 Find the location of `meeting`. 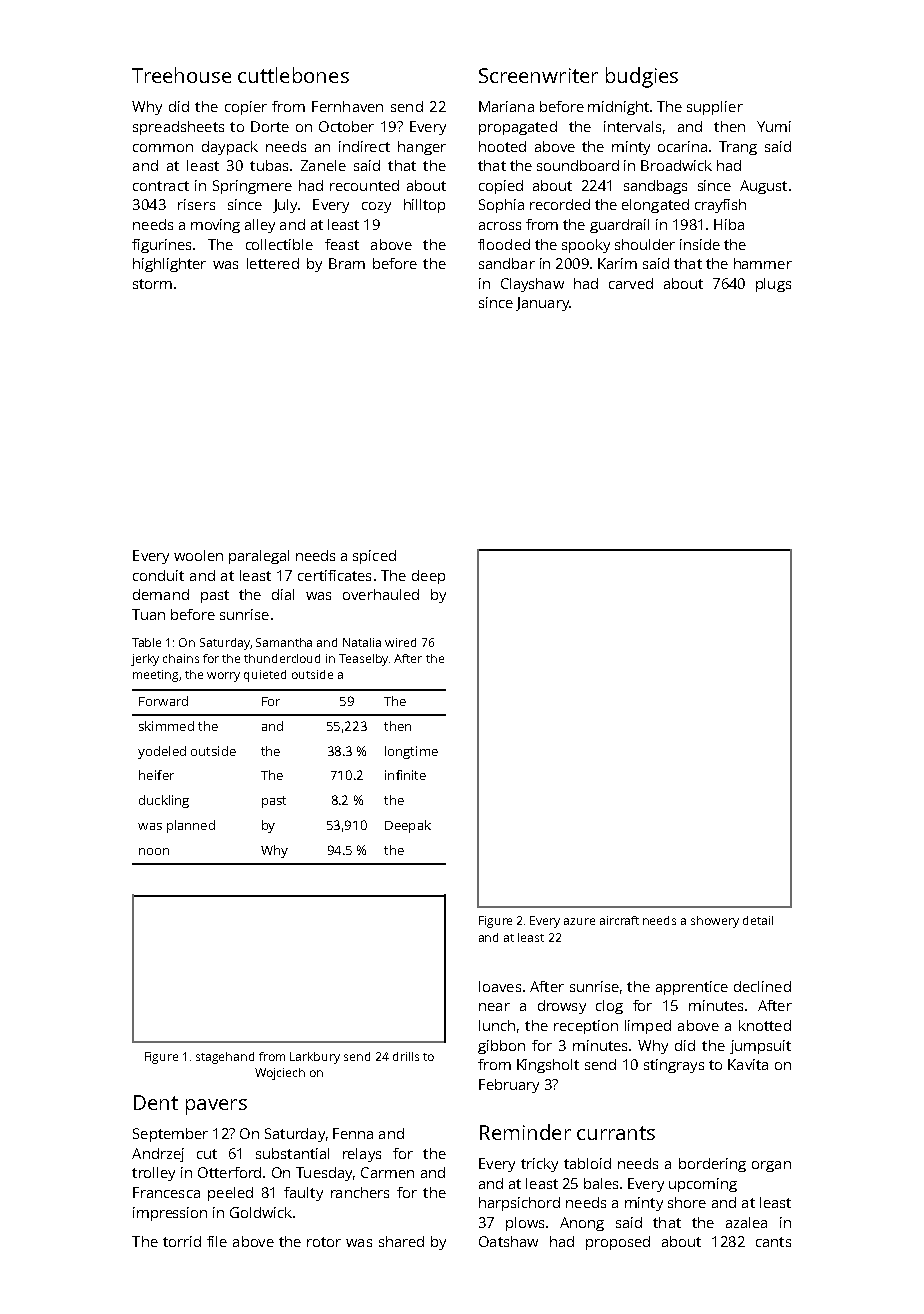

meeting is located at coordinates (155, 676).
